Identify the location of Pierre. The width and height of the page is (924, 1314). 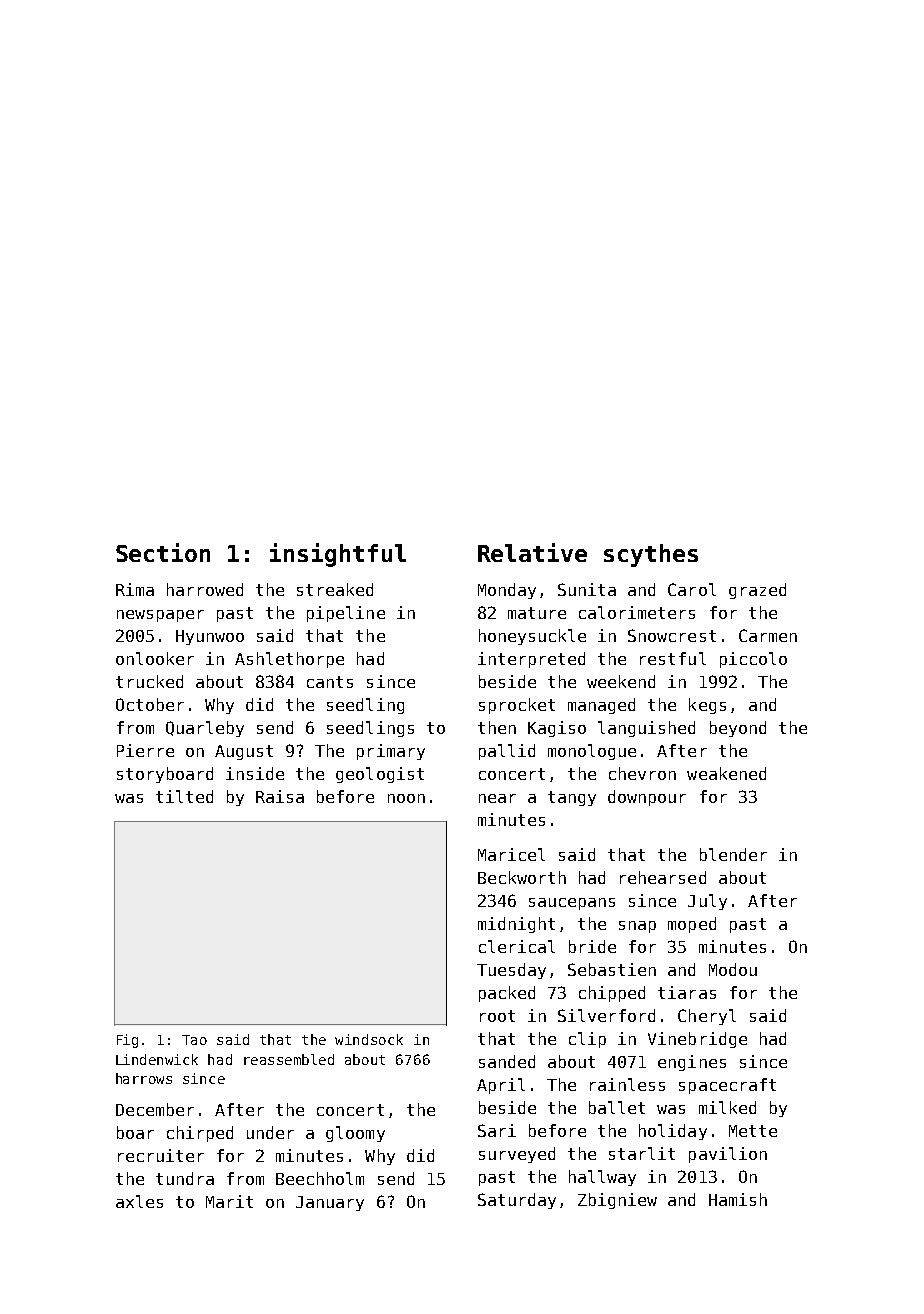
(145, 750).
